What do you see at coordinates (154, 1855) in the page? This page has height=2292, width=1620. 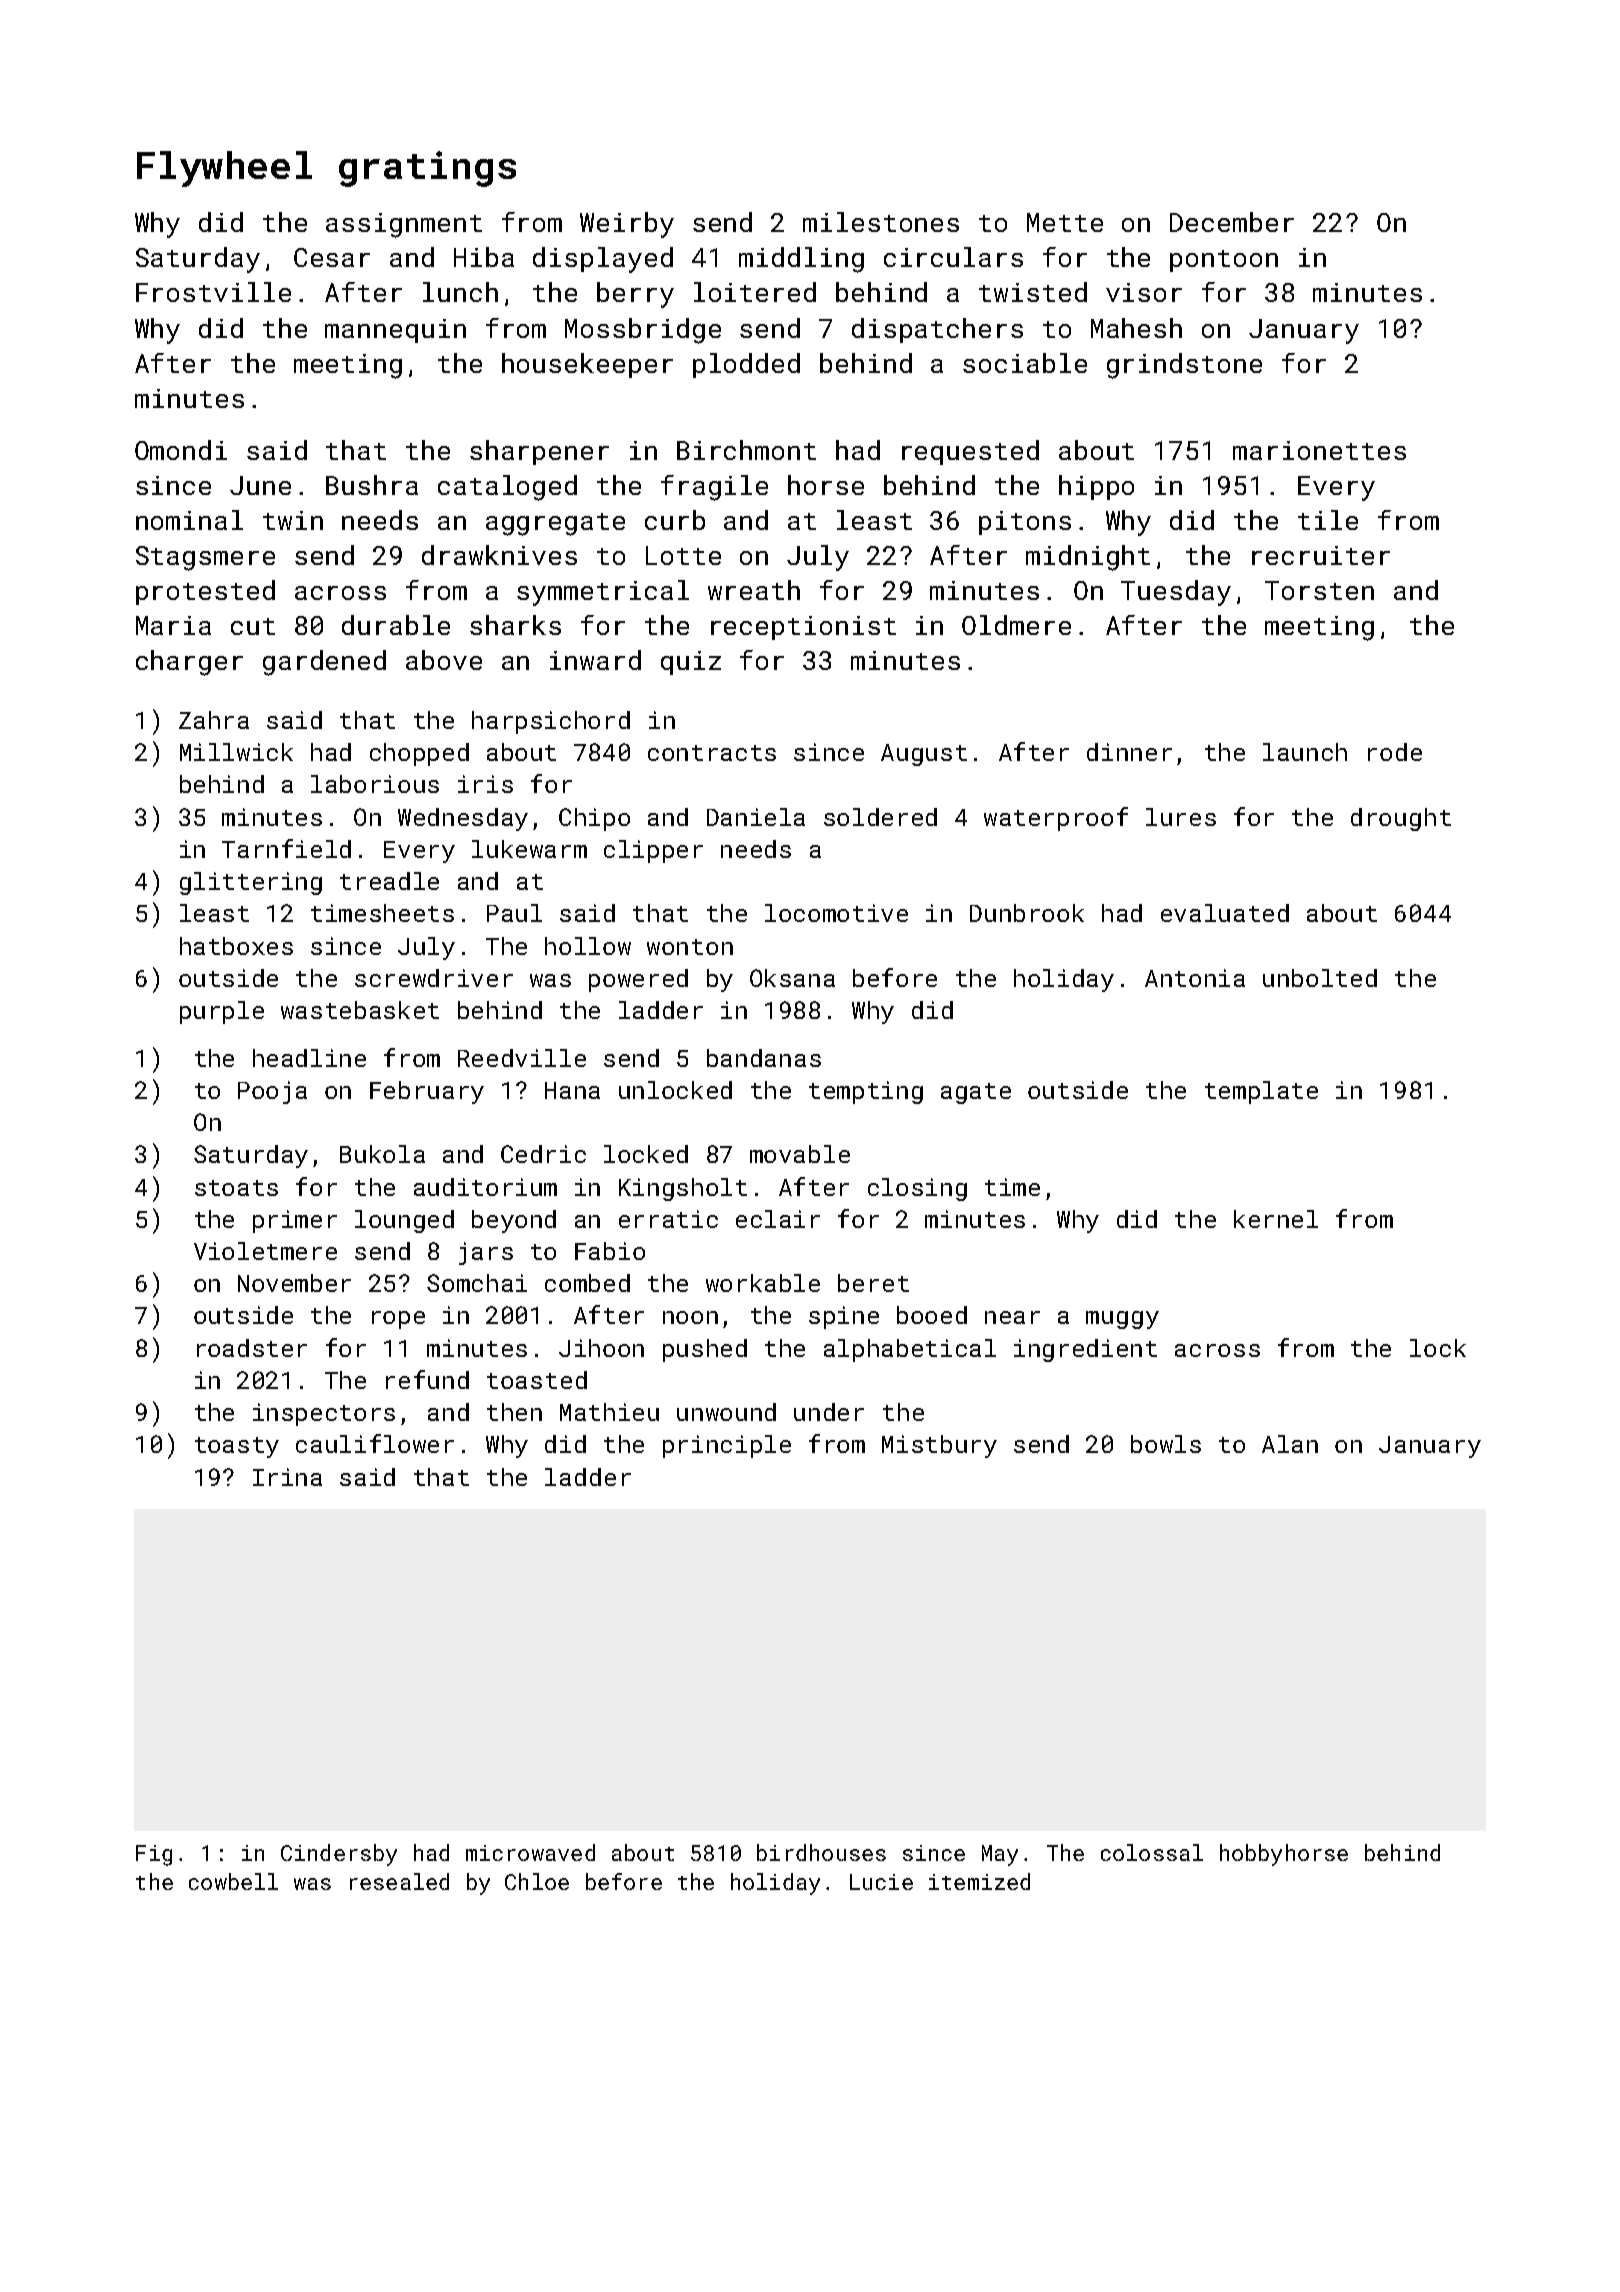 I see `Fig` at bounding box center [154, 1855].
